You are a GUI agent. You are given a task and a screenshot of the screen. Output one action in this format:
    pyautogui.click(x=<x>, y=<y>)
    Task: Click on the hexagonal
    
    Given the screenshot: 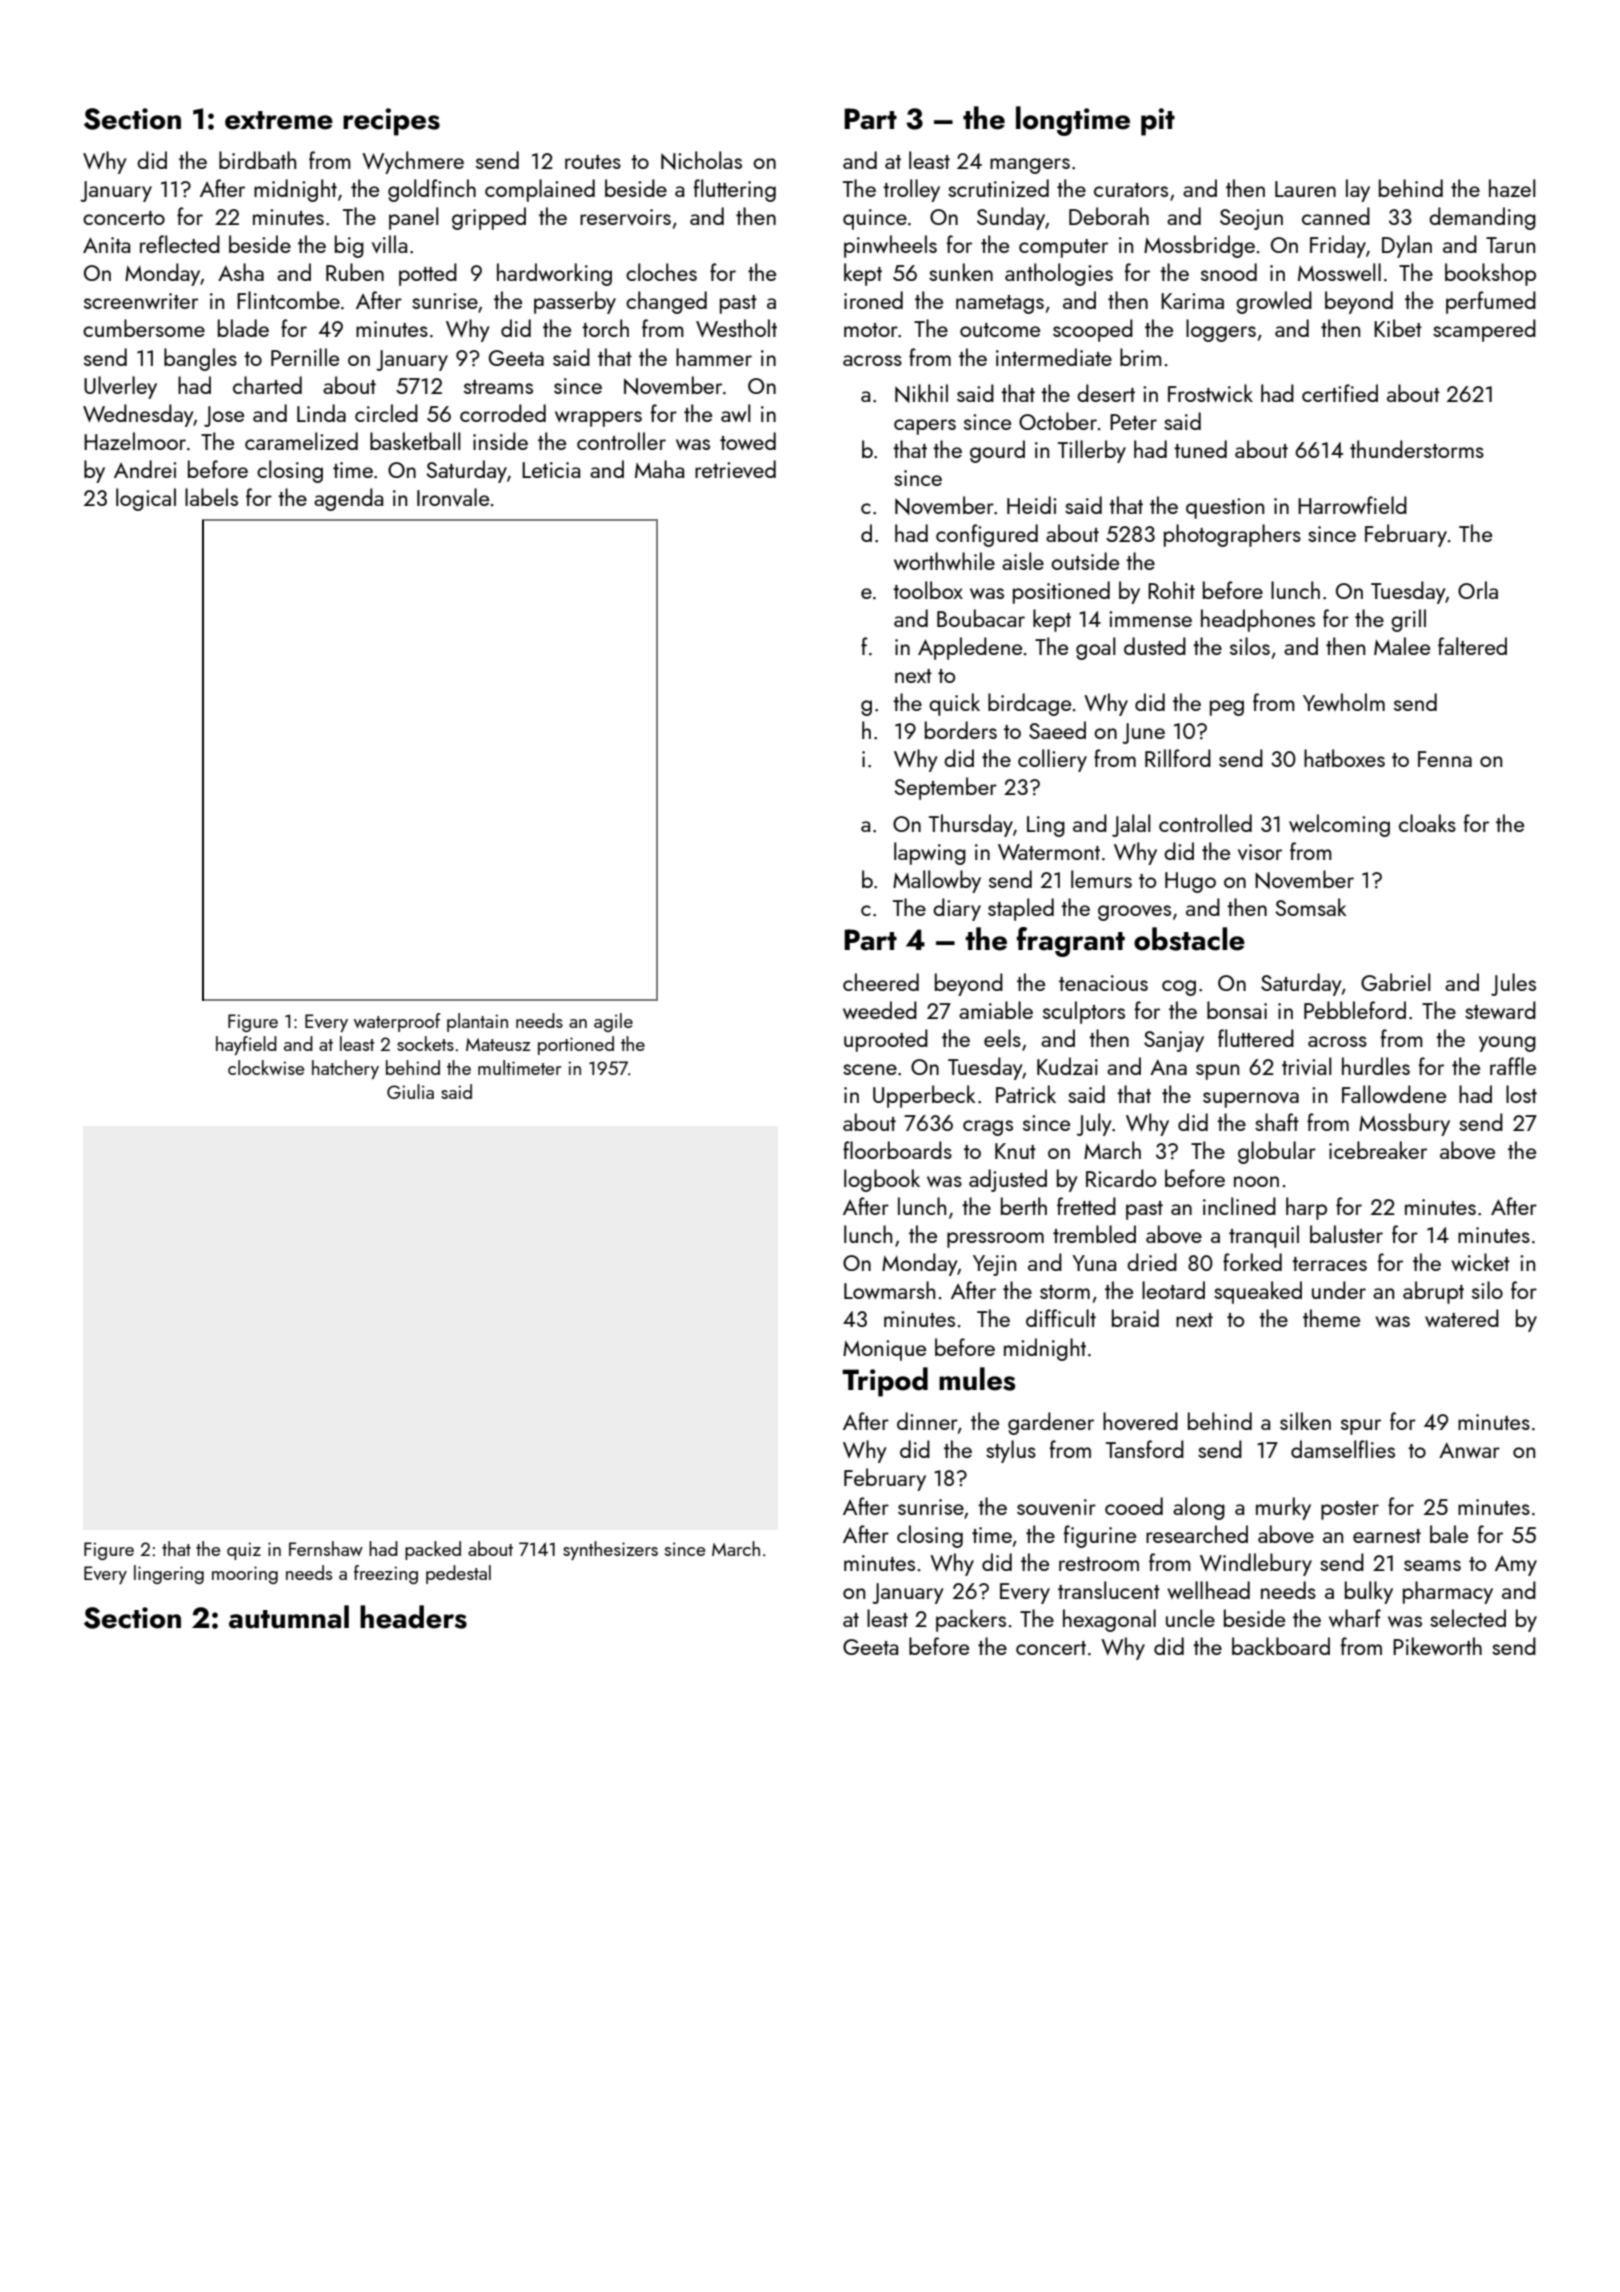 What is the action you would take?
    pyautogui.click(x=1109, y=1620)
